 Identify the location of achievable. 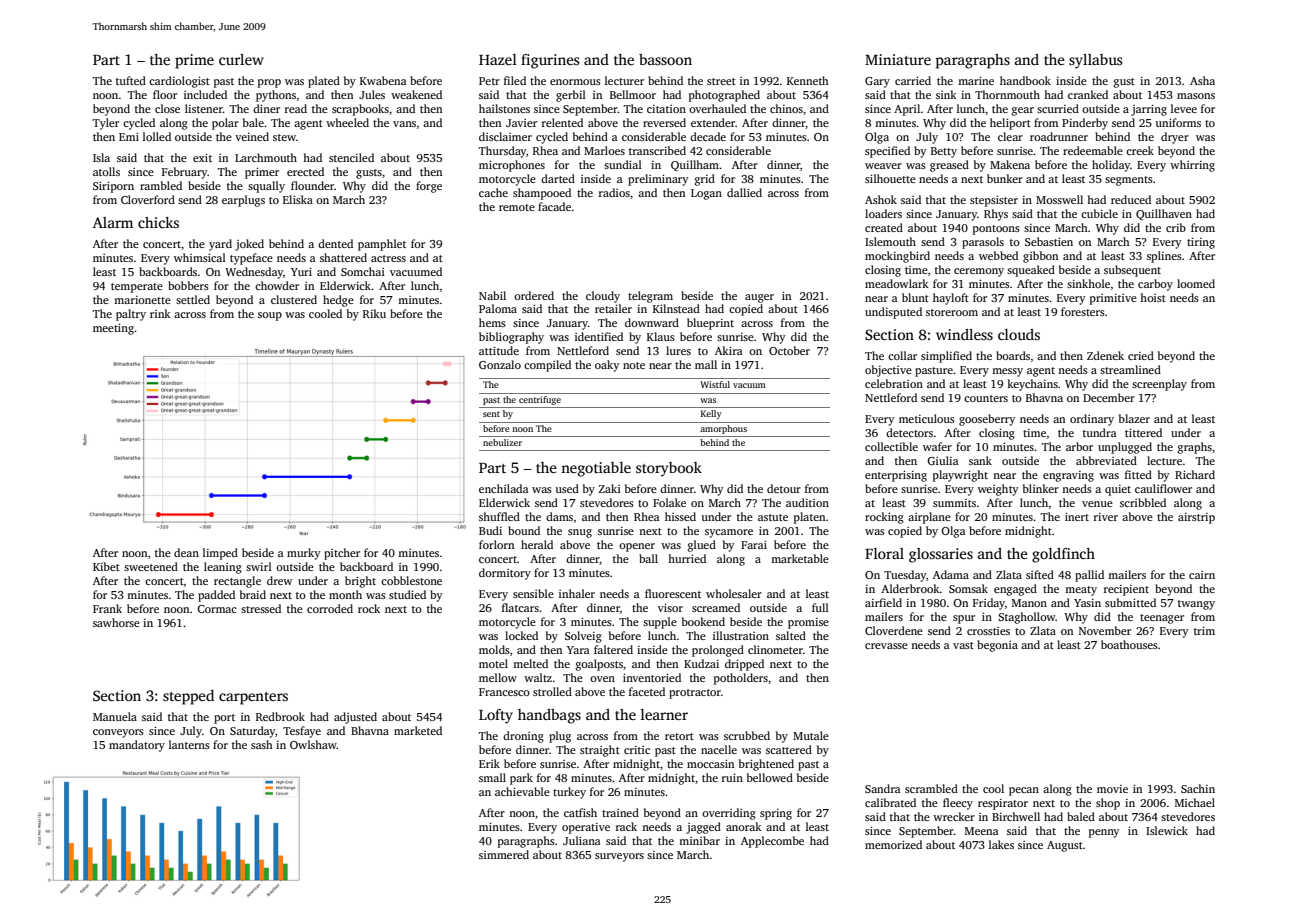
(522, 791).
